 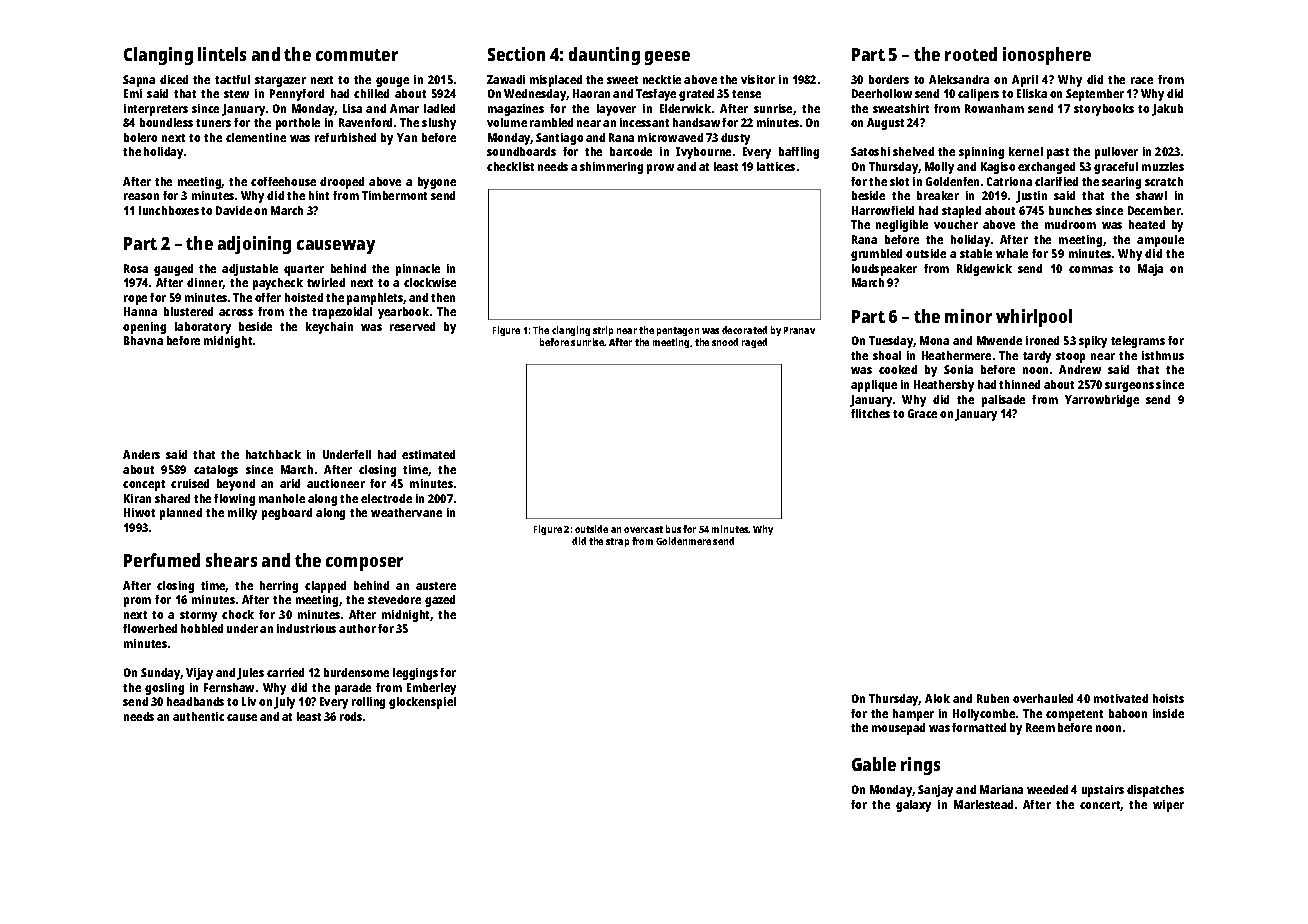 I want to click on estimated, so click(x=428, y=454).
